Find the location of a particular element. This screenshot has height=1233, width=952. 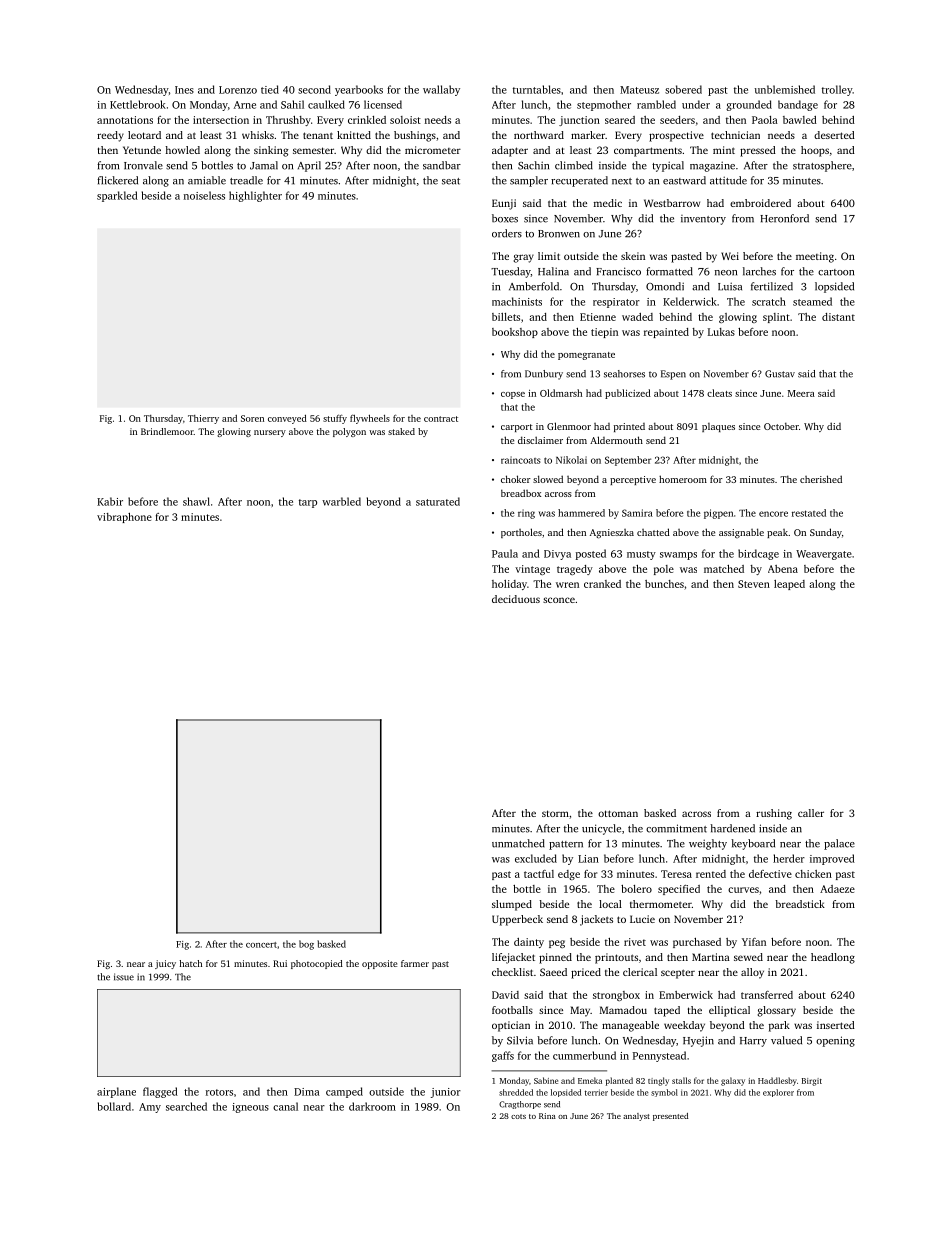

pressed is located at coordinates (758, 151).
